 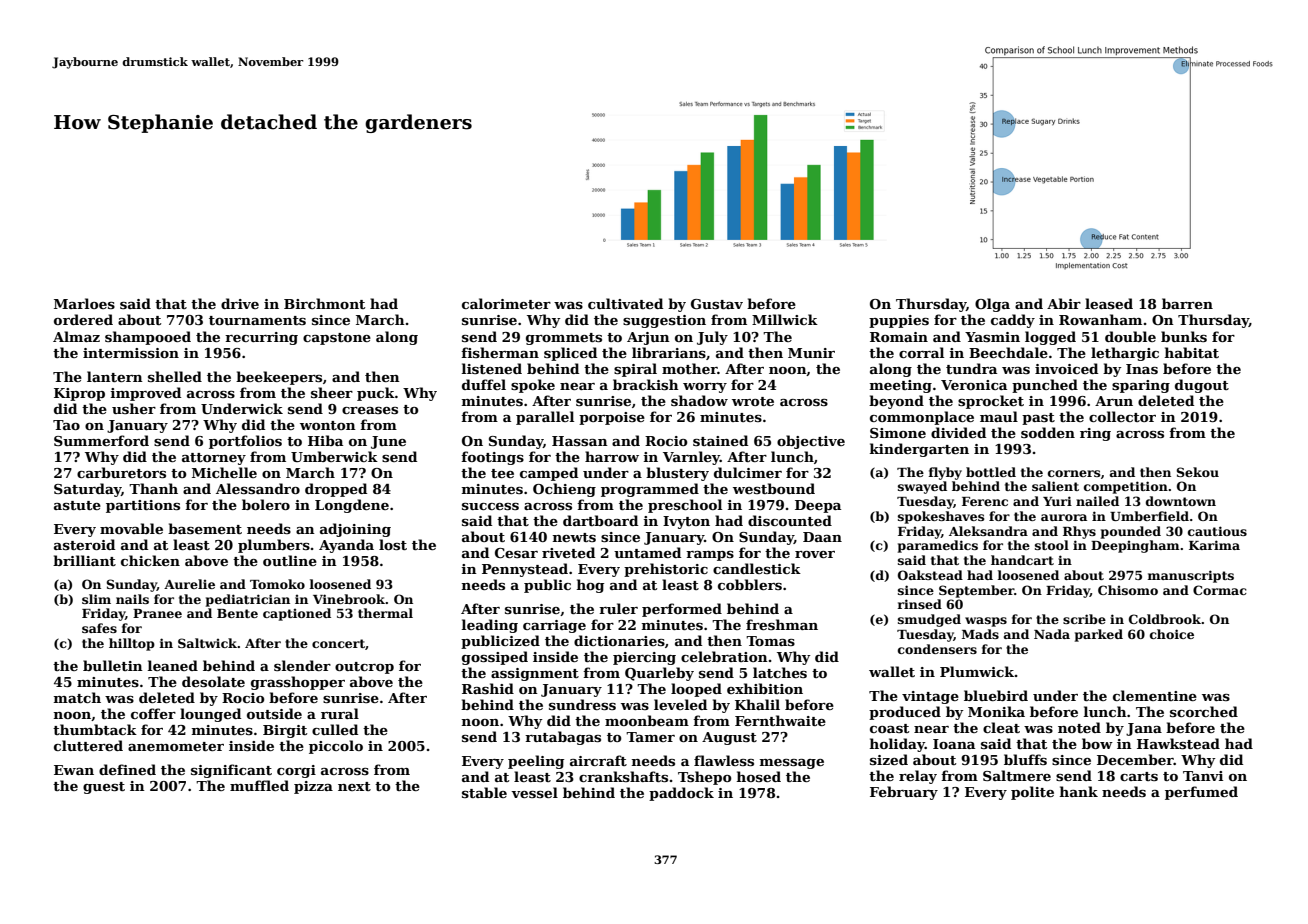 I want to click on polite, so click(x=1032, y=793).
